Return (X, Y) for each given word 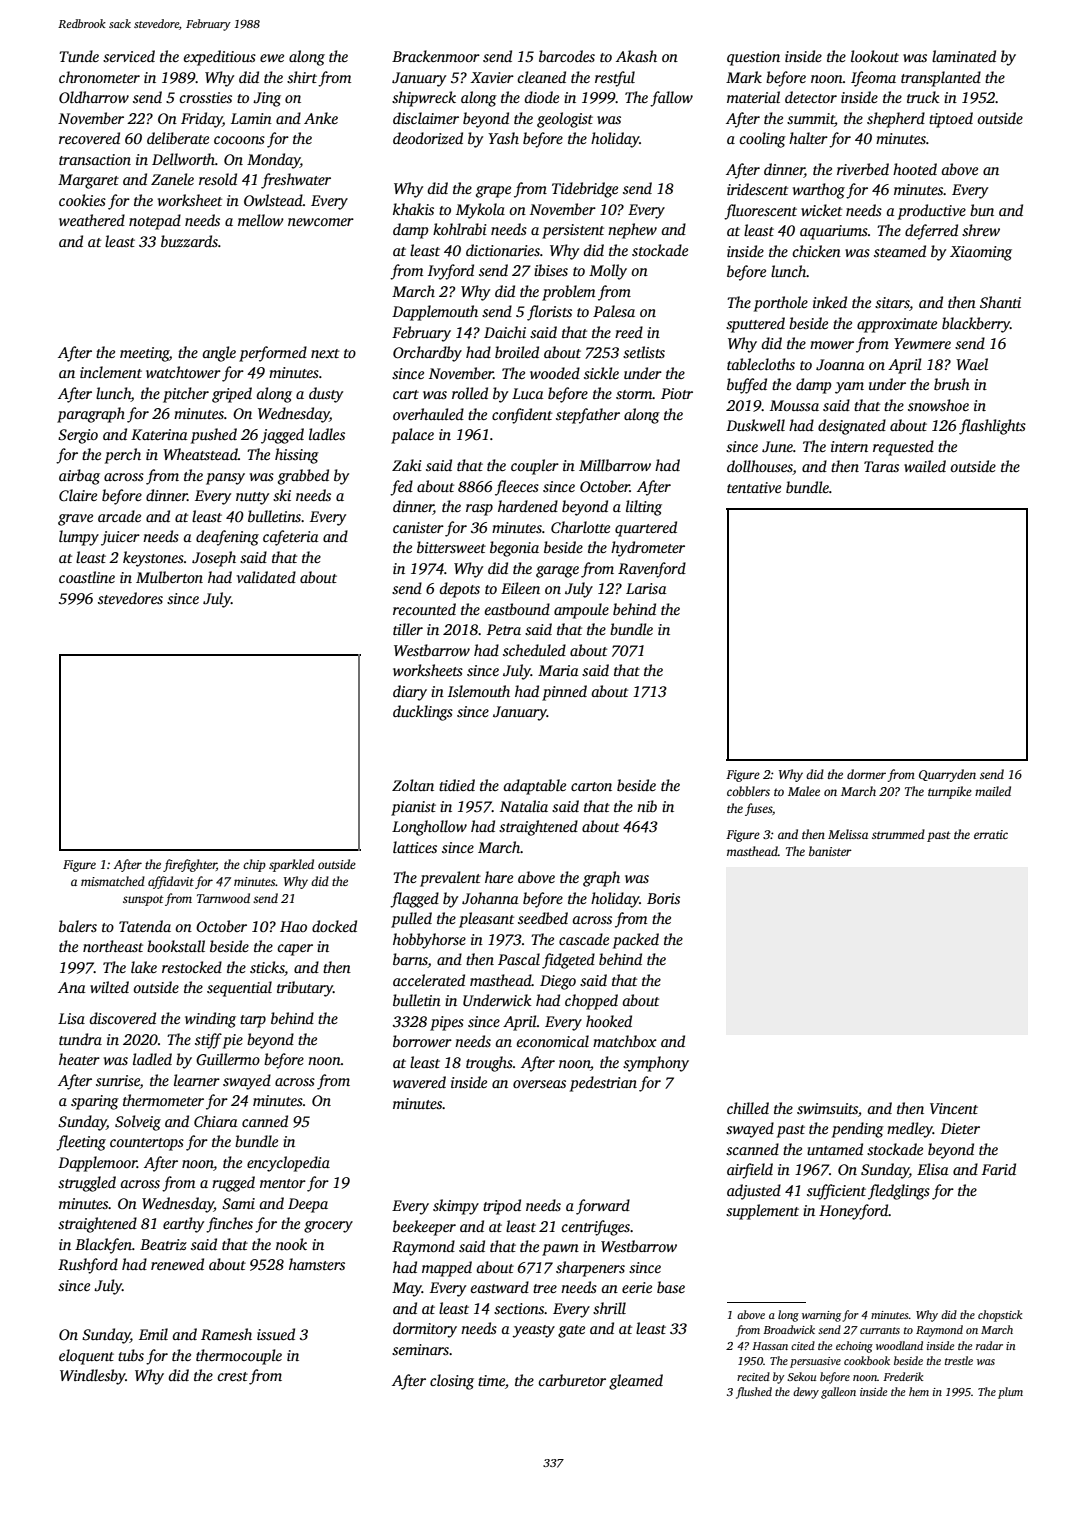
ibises (551, 270)
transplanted (941, 79)
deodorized (428, 138)
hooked (609, 1021)
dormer (866, 774)
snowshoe (938, 405)
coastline (87, 577)
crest (232, 1376)
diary (410, 693)
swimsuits (827, 1108)
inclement (111, 372)
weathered (92, 220)
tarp (253, 1021)
